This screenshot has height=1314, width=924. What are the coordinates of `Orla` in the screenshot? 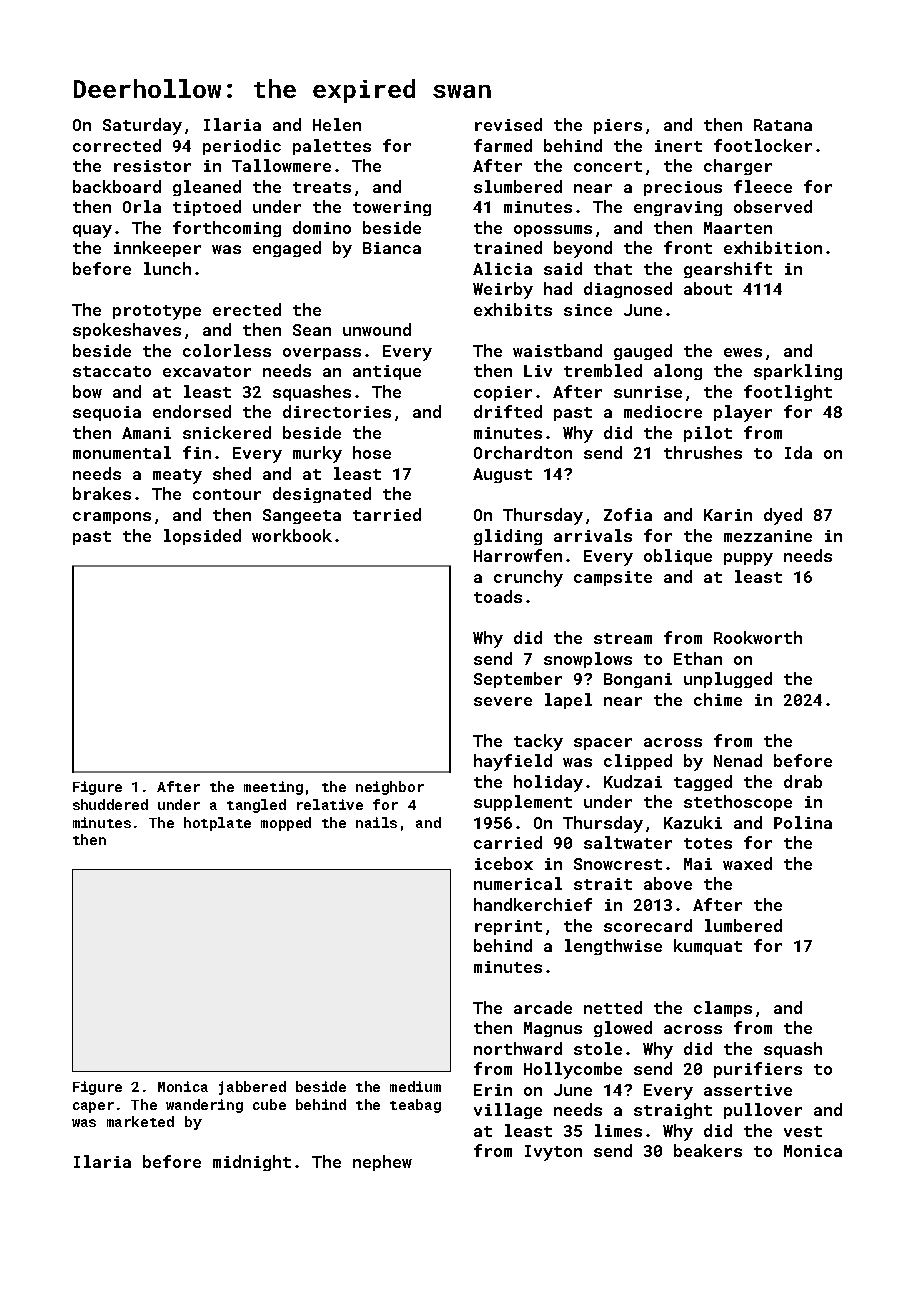 It's located at (142, 206).
